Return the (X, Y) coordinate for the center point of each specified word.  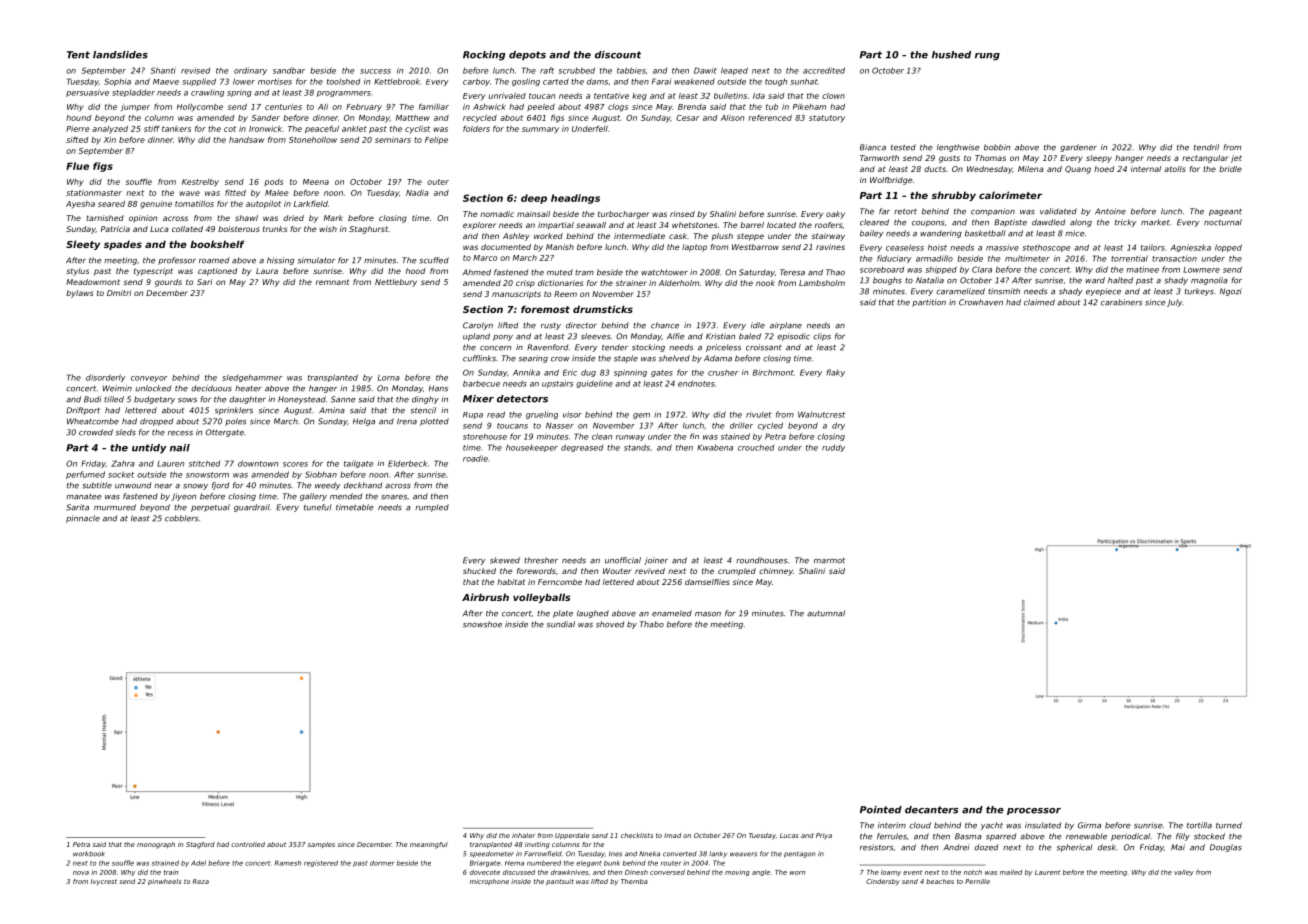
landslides (120, 55)
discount (618, 55)
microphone (489, 882)
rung (987, 57)
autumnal (826, 613)
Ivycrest (104, 882)
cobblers (182, 518)
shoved (610, 624)
